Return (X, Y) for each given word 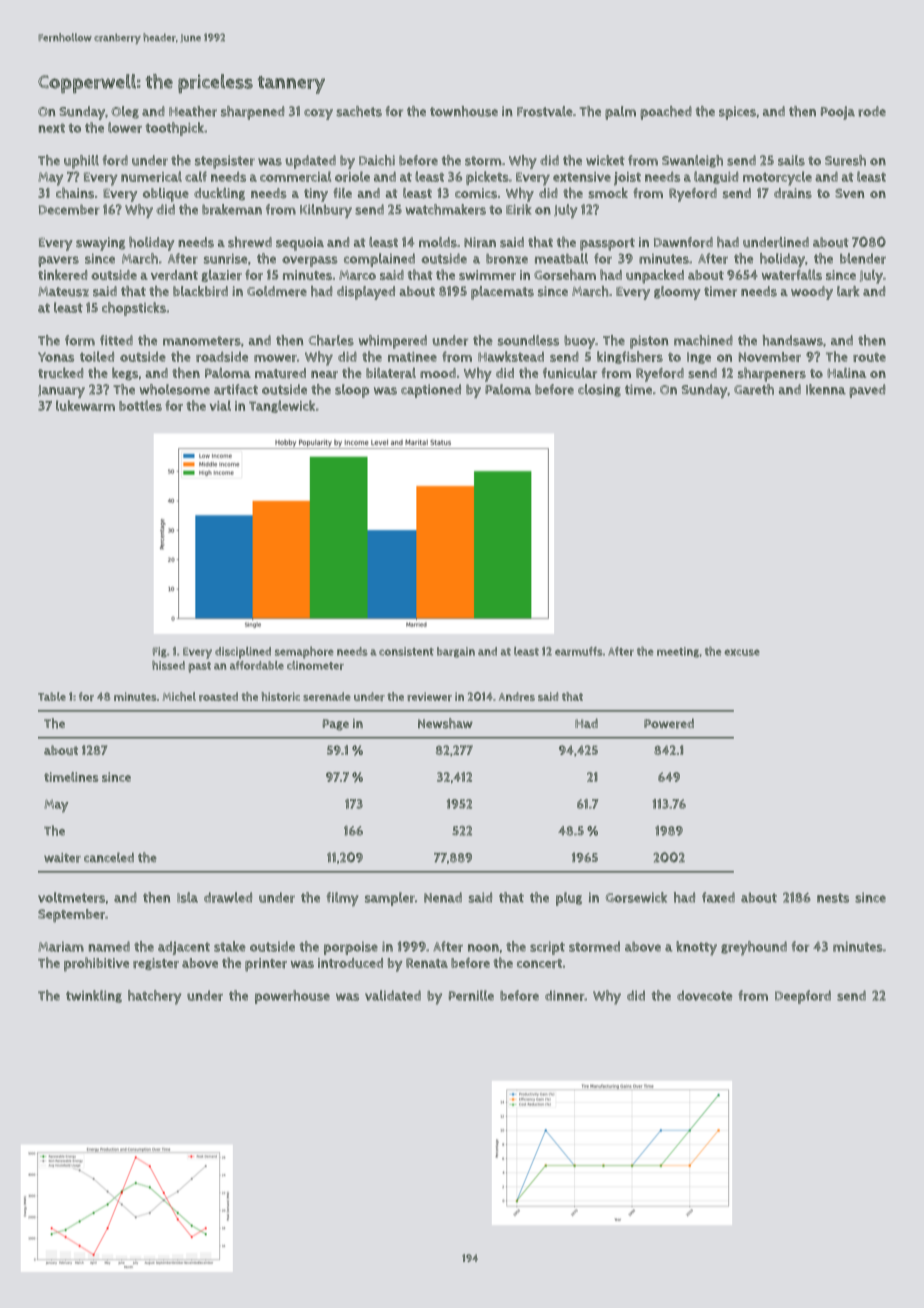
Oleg (125, 112)
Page (336, 725)
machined (703, 340)
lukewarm (85, 405)
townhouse (464, 111)
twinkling (94, 996)
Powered (669, 723)
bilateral (391, 373)
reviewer (429, 696)
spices (737, 113)
